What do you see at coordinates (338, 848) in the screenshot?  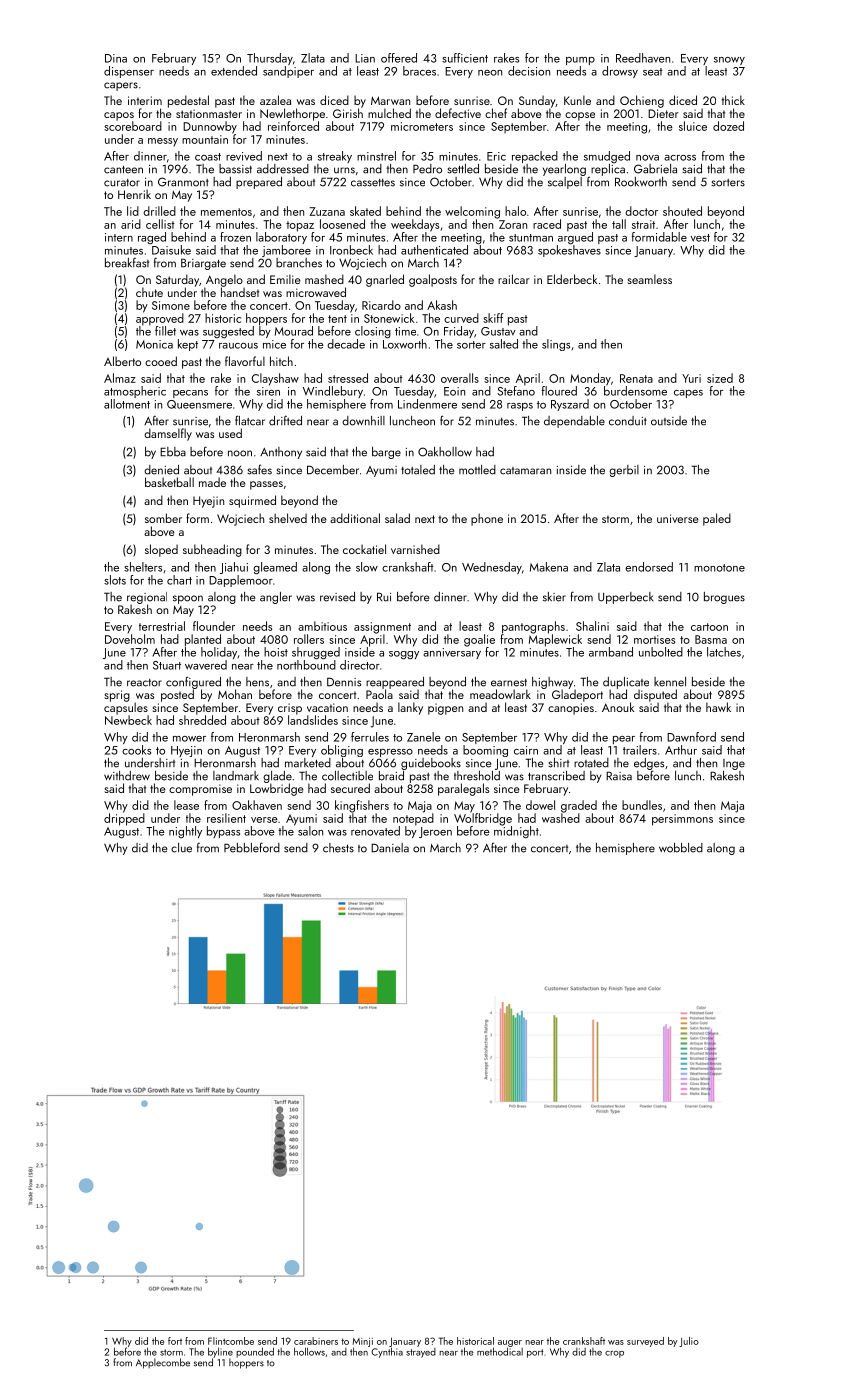 I see `chests` at bounding box center [338, 848].
